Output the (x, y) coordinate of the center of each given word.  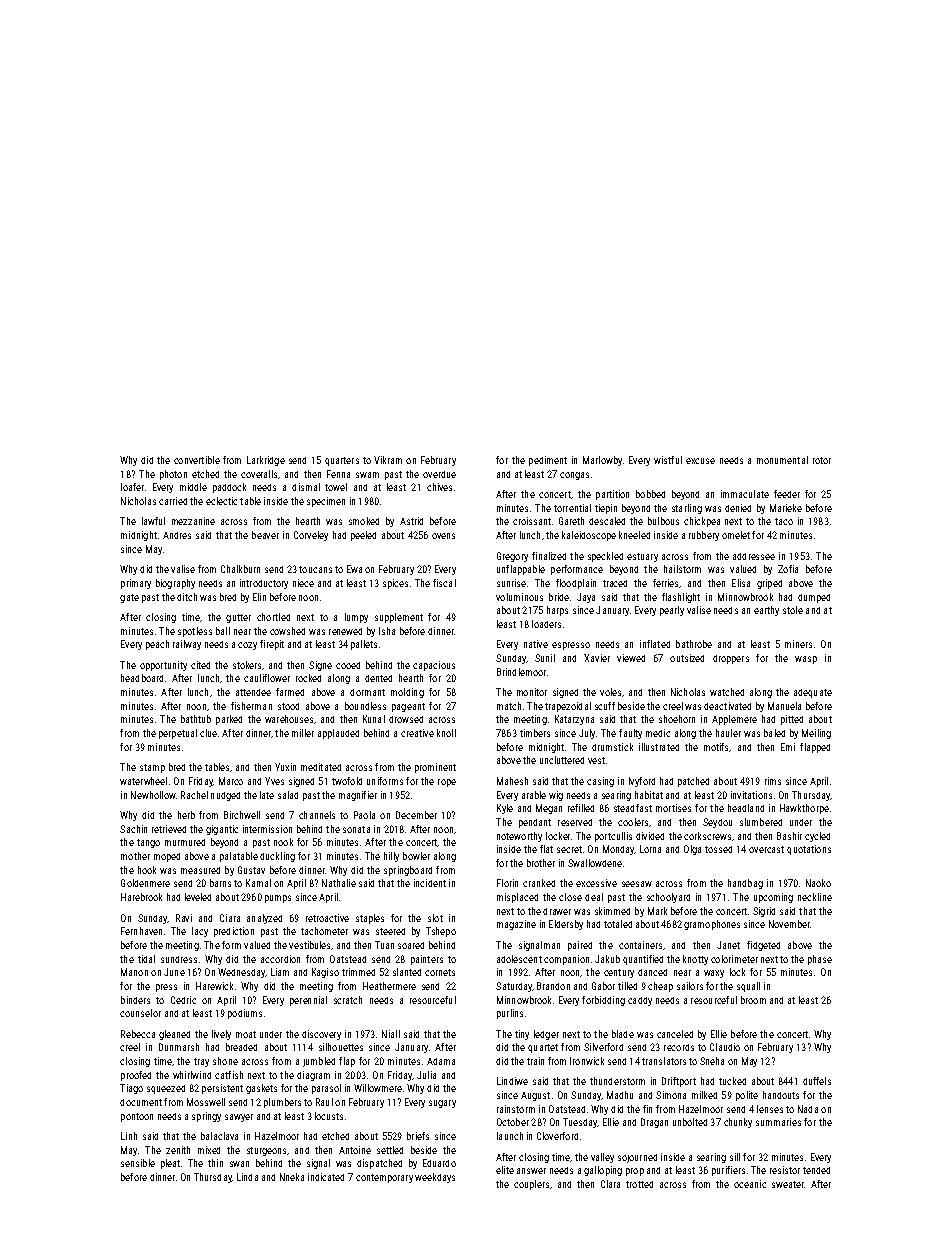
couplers (531, 1185)
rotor (822, 460)
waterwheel (143, 781)
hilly (391, 857)
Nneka (292, 1177)
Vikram (388, 460)
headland (746, 808)
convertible (197, 460)
